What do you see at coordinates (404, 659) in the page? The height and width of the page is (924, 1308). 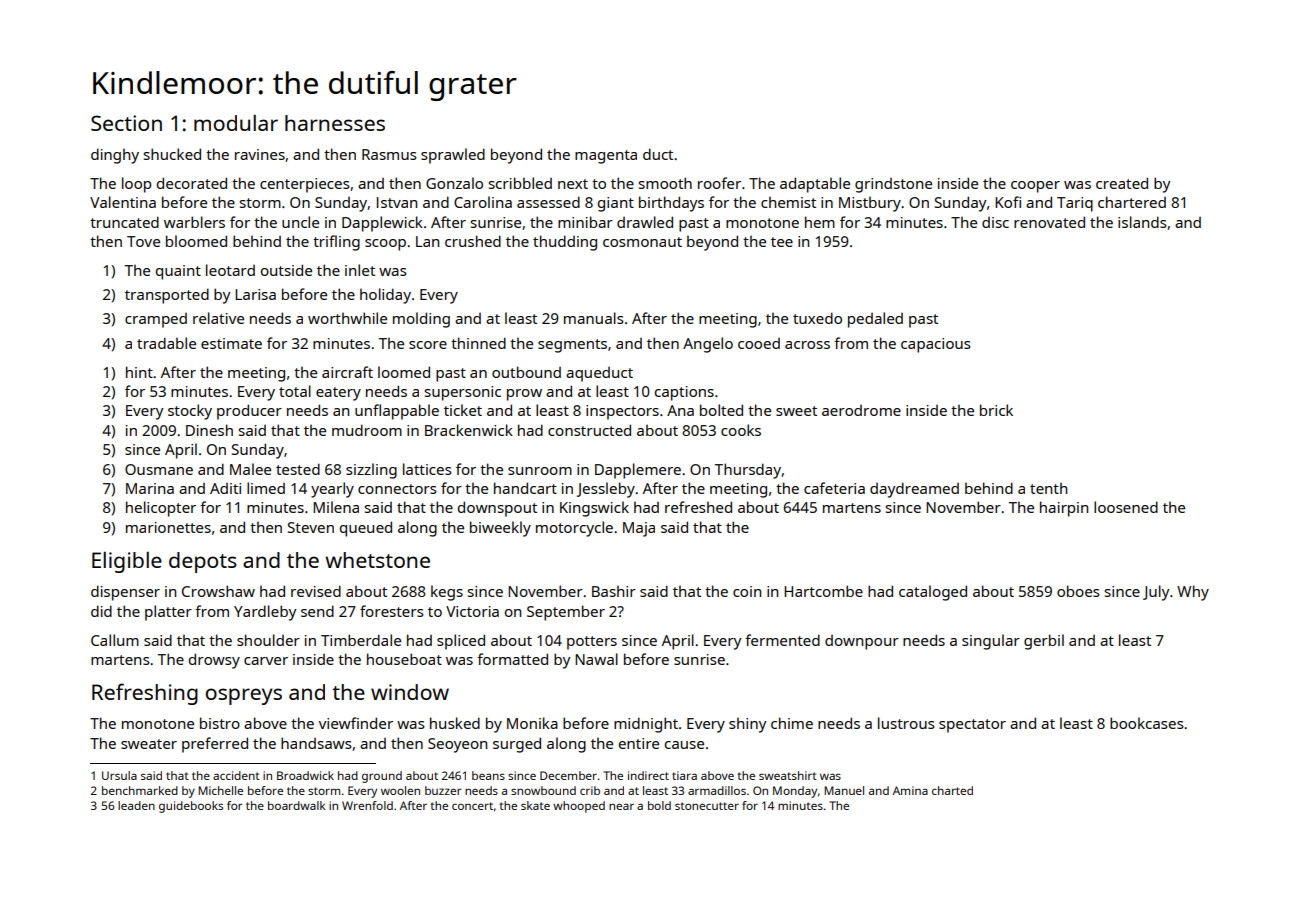 I see `houseboat` at bounding box center [404, 659].
